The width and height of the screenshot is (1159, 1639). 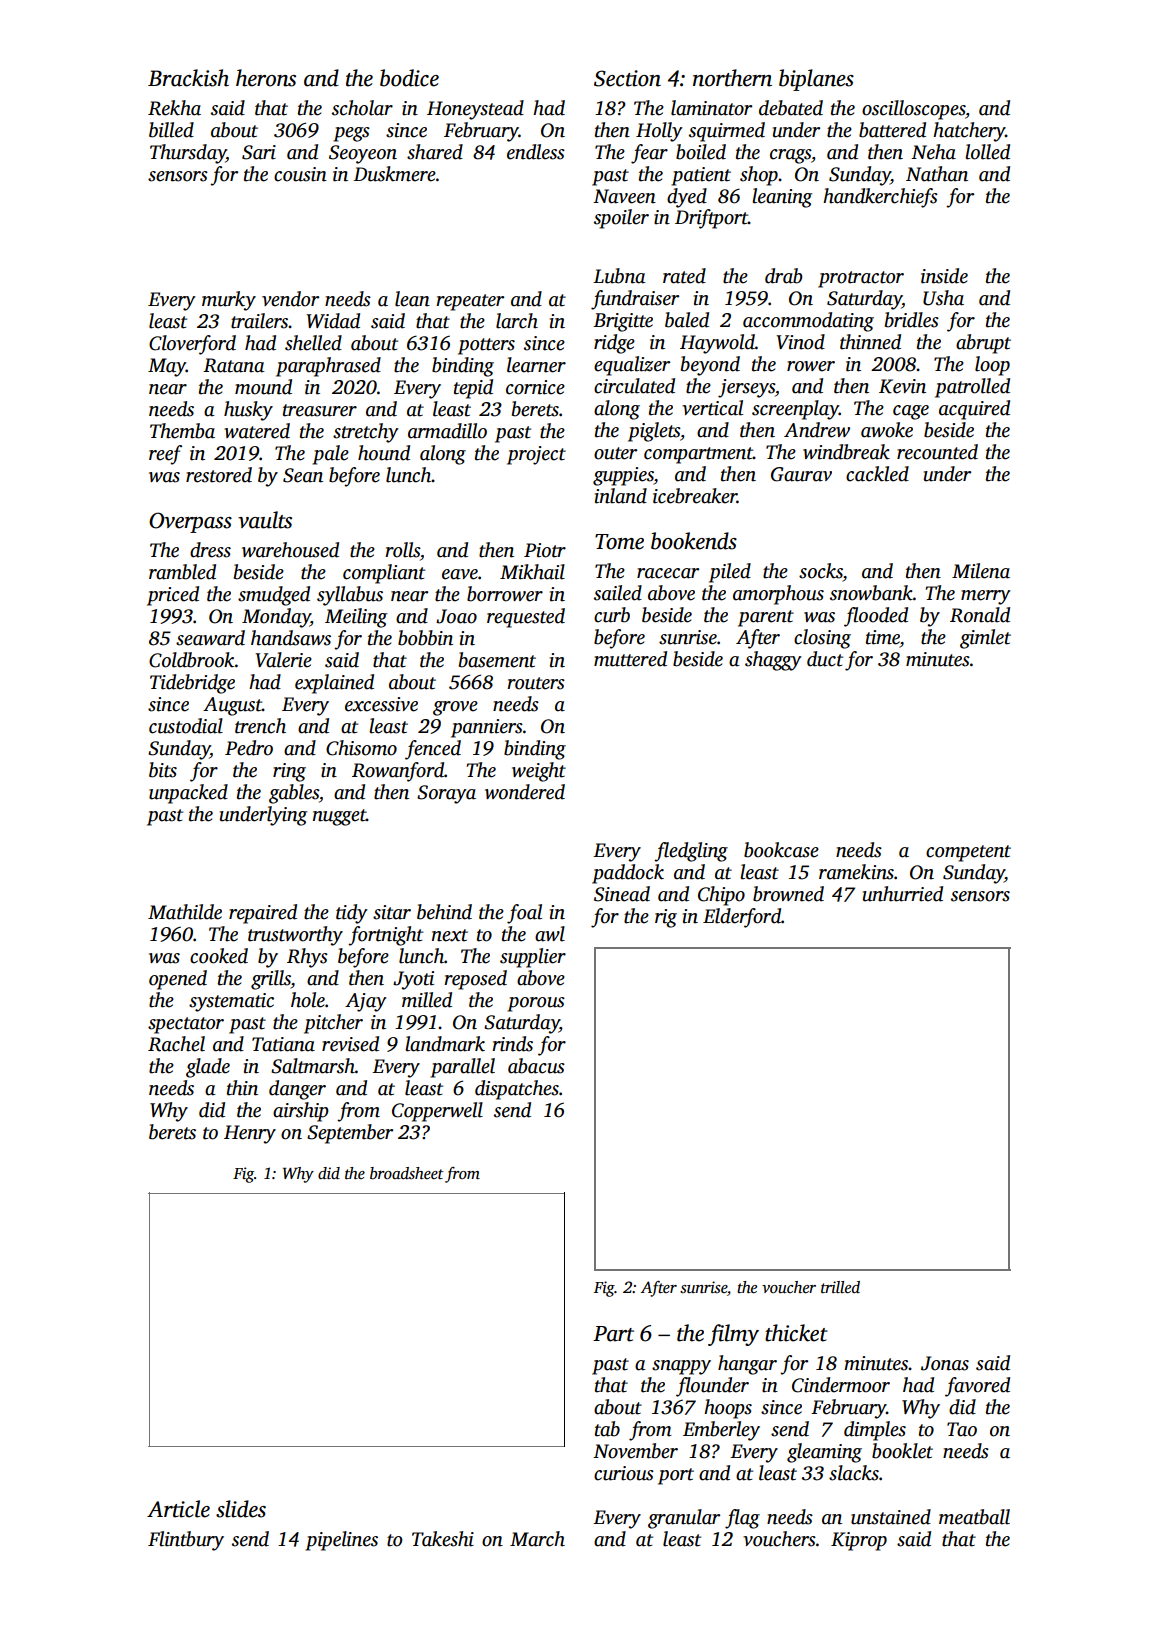 What do you see at coordinates (163, 770) in the screenshot?
I see `bits` at bounding box center [163, 770].
